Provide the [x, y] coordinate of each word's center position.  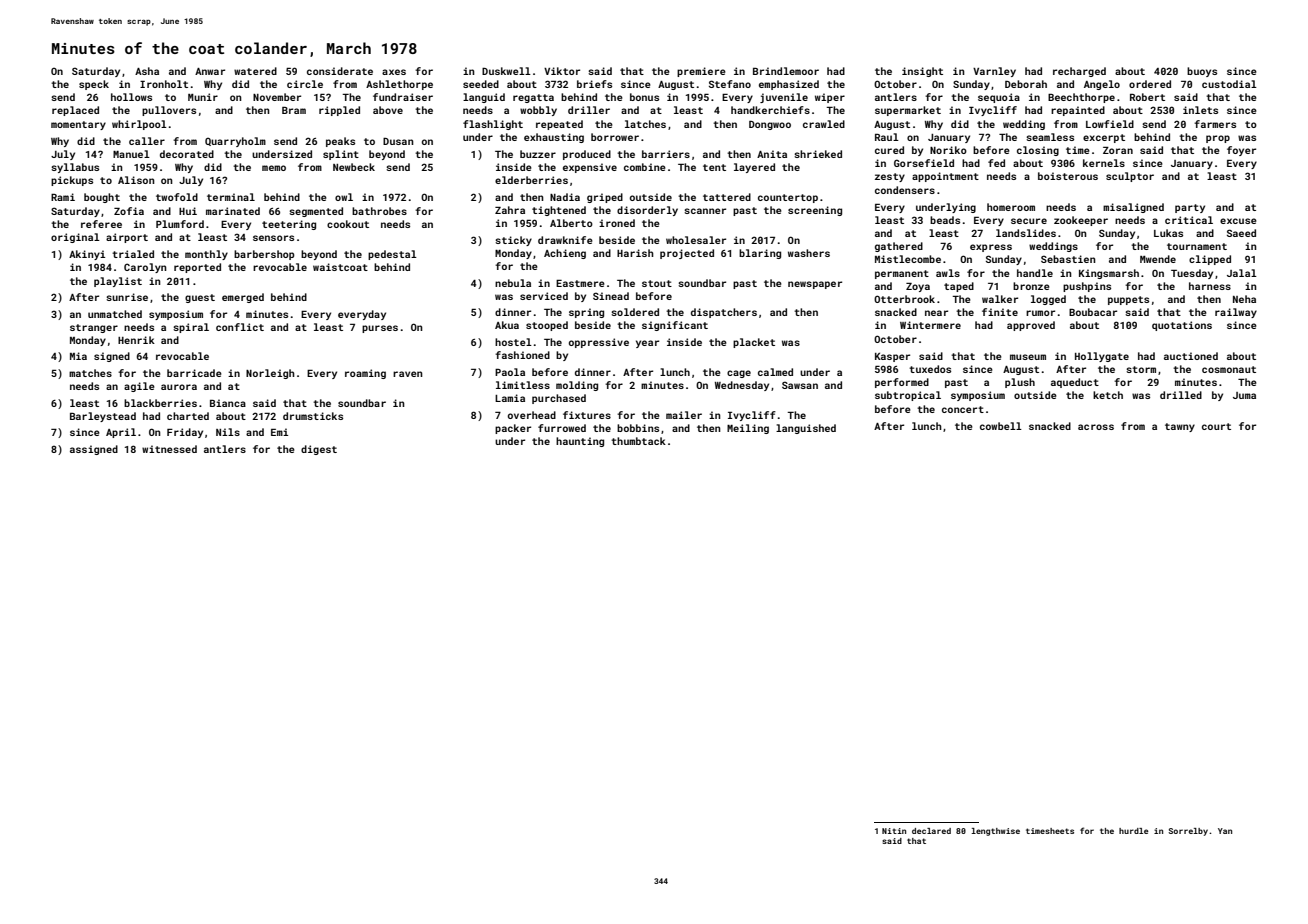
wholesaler [696, 240]
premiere [701, 72]
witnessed [169, 449]
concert [963, 409]
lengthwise [995, 832]
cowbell [1001, 426]
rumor [1040, 313]
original [75, 238]
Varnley [994, 72]
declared [931, 831]
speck [94, 85]
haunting [580, 442]
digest [319, 450]
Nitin [894, 831]
